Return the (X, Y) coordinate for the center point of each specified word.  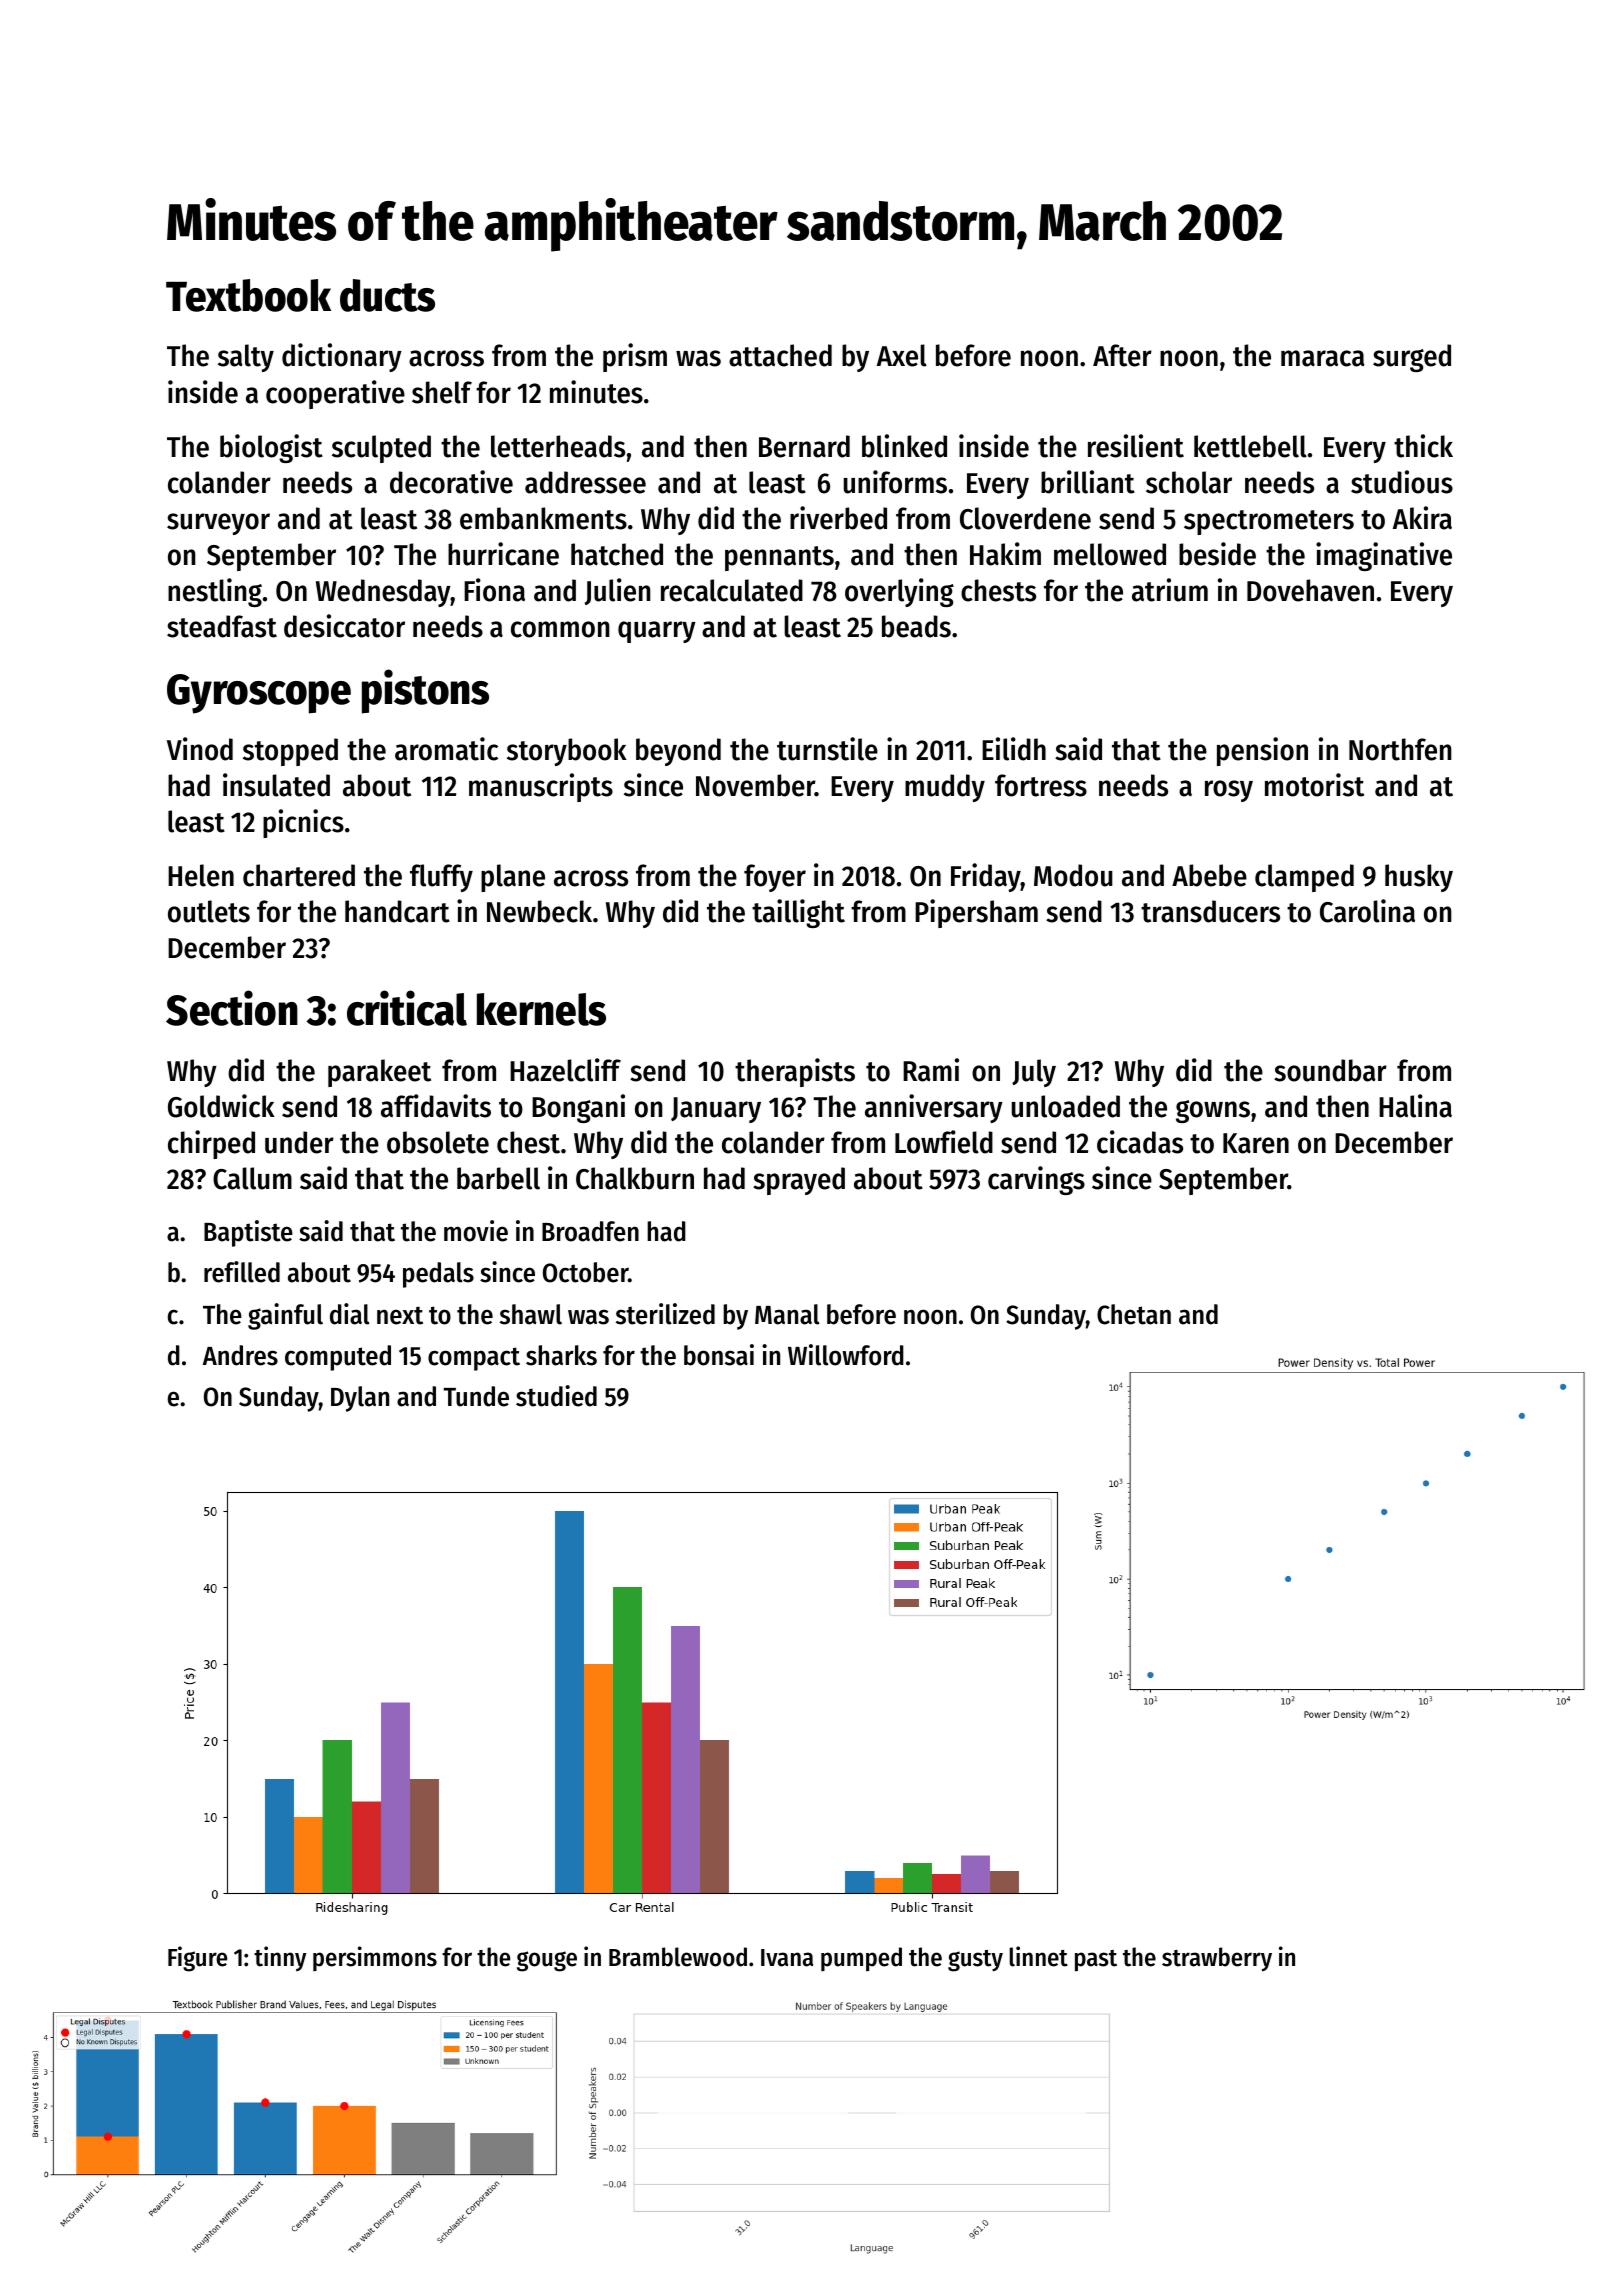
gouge (547, 1961)
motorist (1314, 785)
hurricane (503, 554)
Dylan (360, 1399)
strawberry (1217, 1959)
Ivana (787, 1958)
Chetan (1134, 1314)
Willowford (846, 1355)
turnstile (827, 749)
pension (1262, 751)
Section (232, 1008)
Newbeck (539, 911)
